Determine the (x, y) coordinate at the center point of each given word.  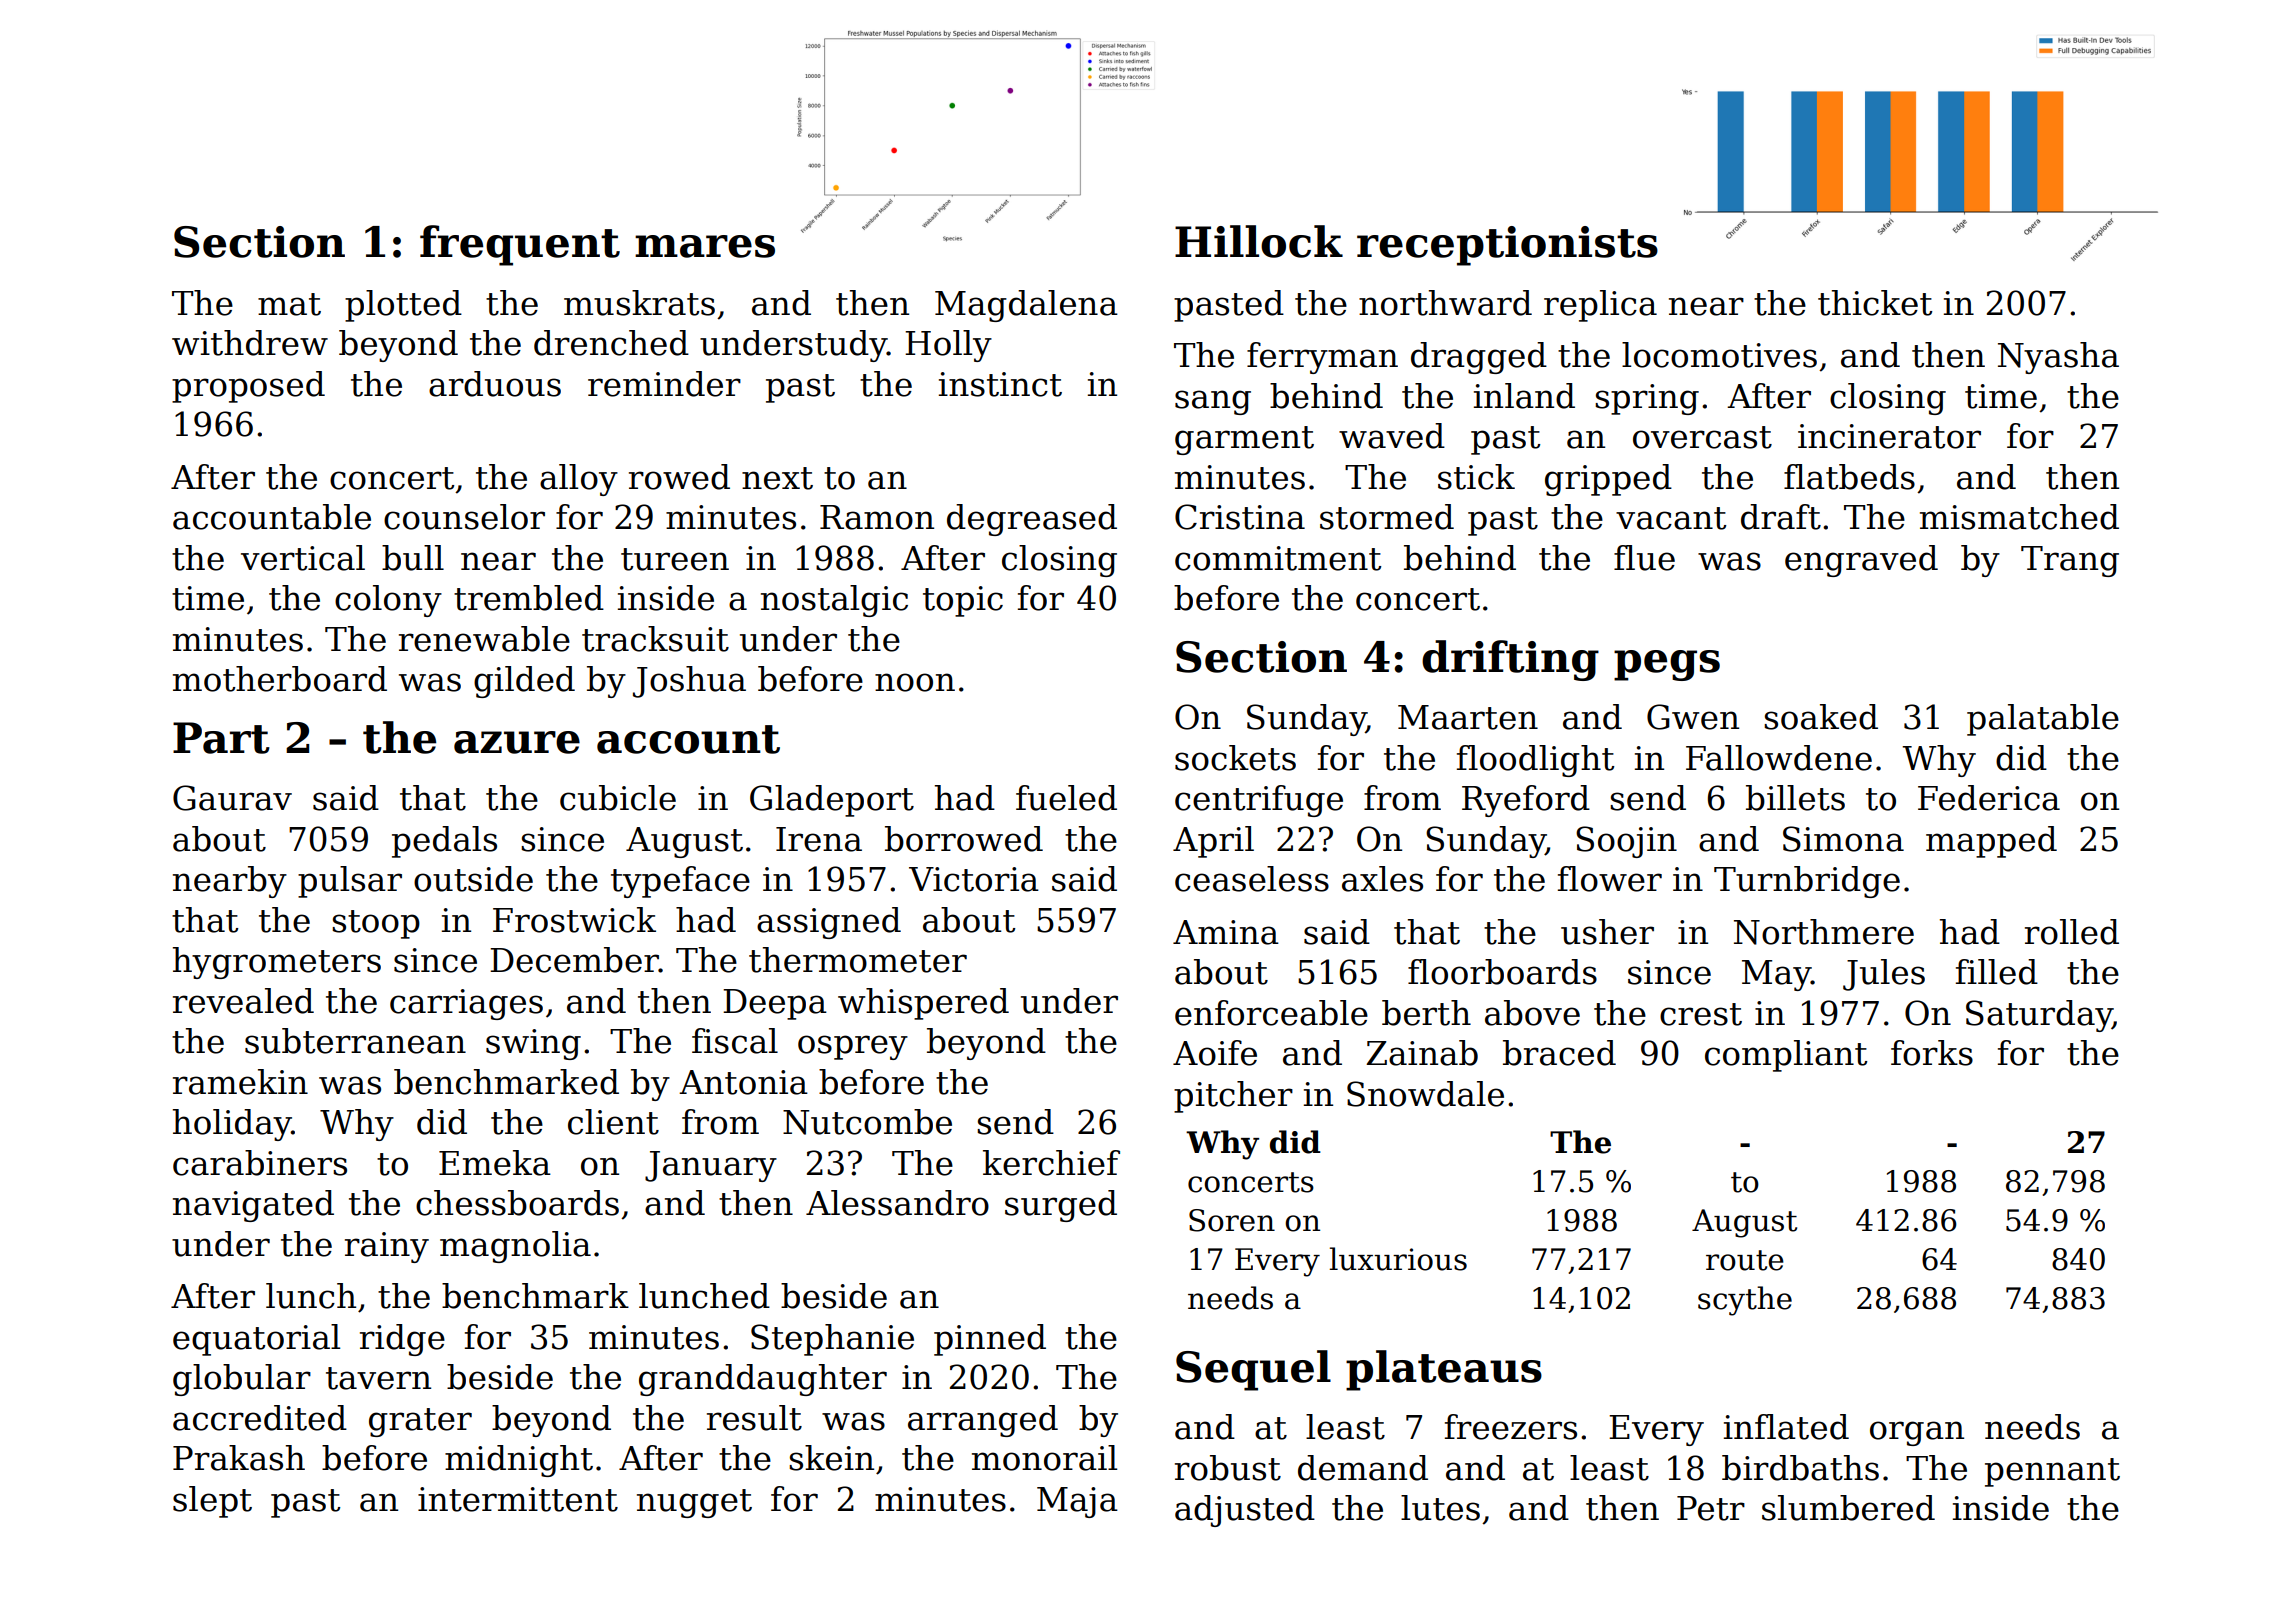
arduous (495, 384)
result (754, 1418)
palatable (2043, 720)
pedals (444, 842)
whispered (923, 1004)
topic (963, 601)
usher (1607, 932)
